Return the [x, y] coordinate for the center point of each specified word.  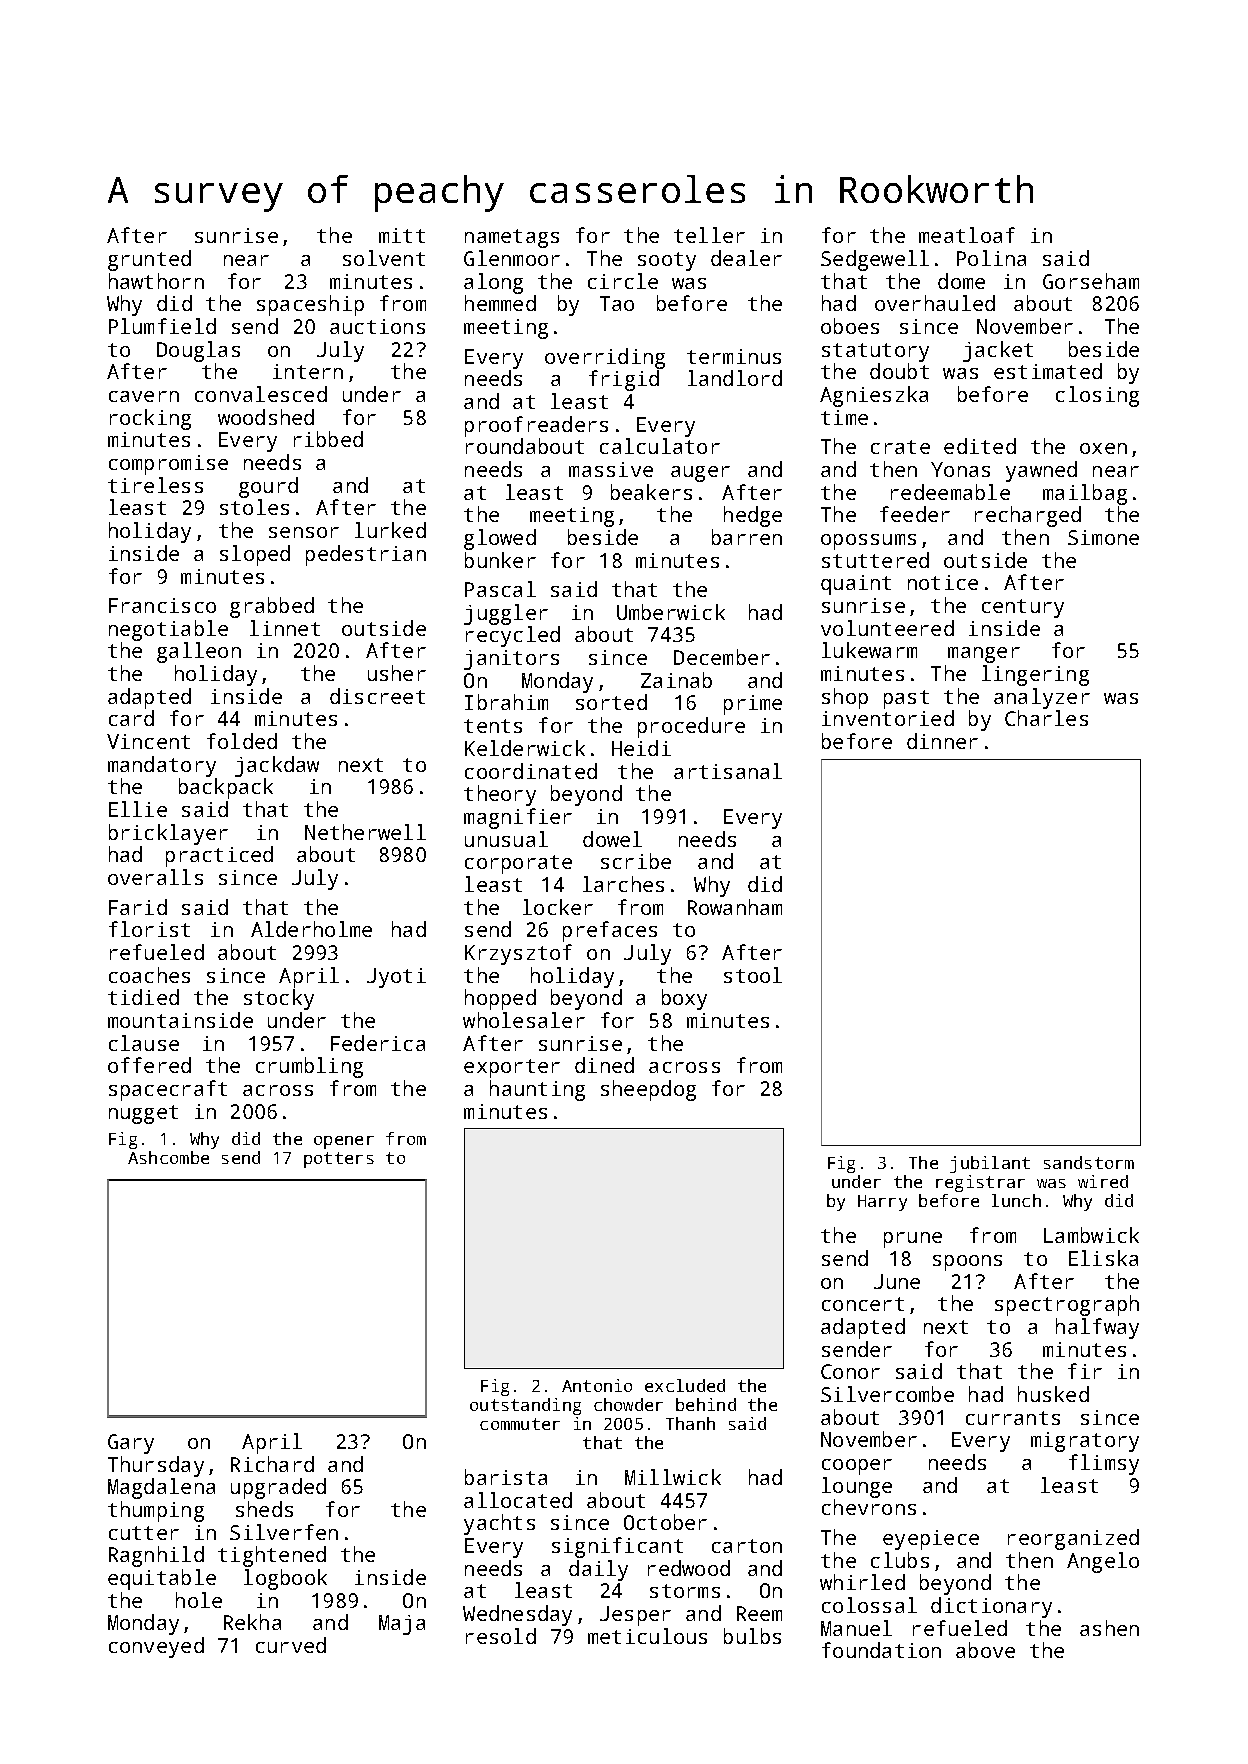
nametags [512, 238]
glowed [500, 539]
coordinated [531, 771]
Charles [1046, 718]
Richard [272, 1464]
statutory [875, 352]
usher [397, 673]
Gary [131, 1444]
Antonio [597, 1385]
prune [913, 1240]
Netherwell [365, 832]
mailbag [1085, 494]
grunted [149, 260]
